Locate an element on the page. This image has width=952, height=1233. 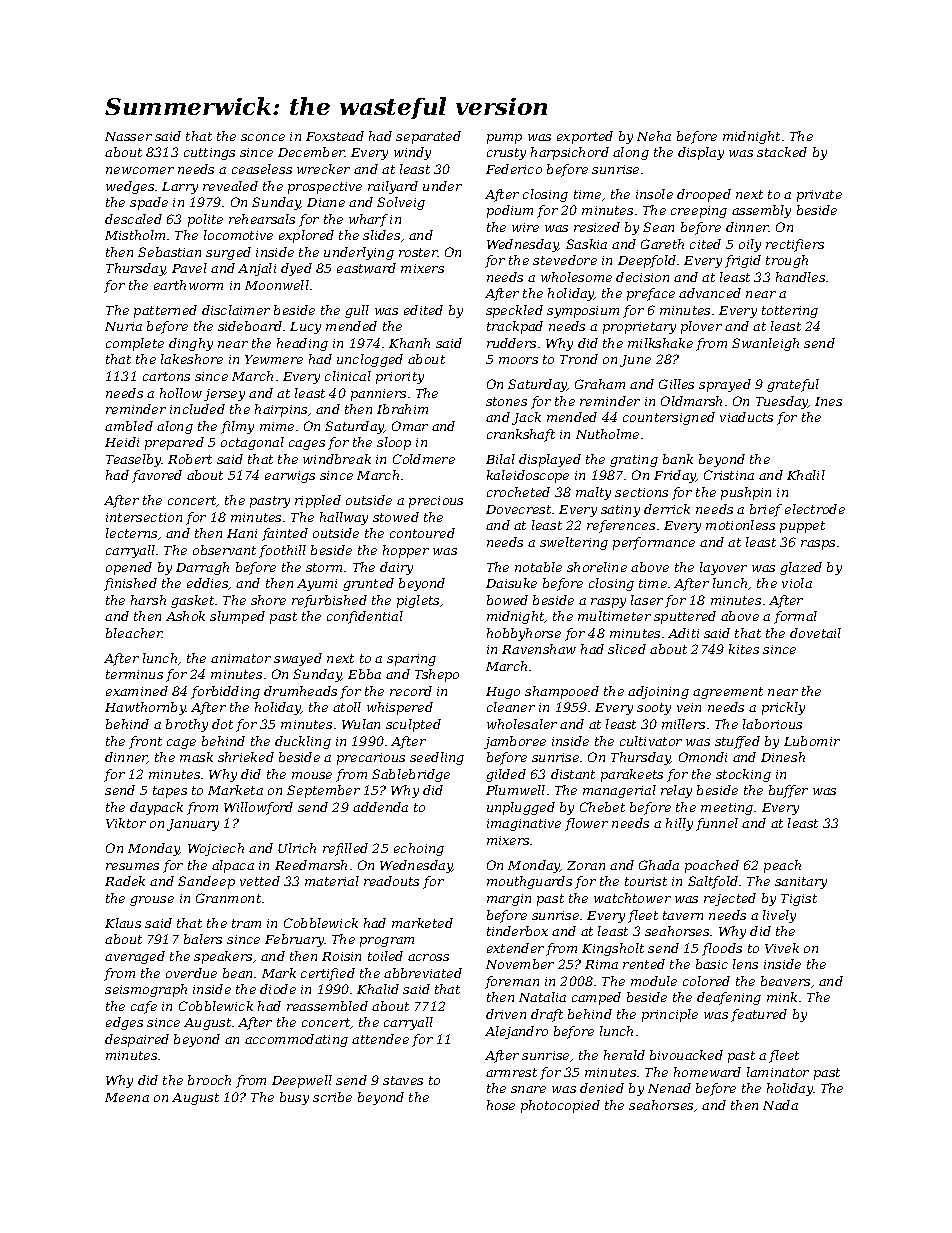
separated is located at coordinates (428, 137).
